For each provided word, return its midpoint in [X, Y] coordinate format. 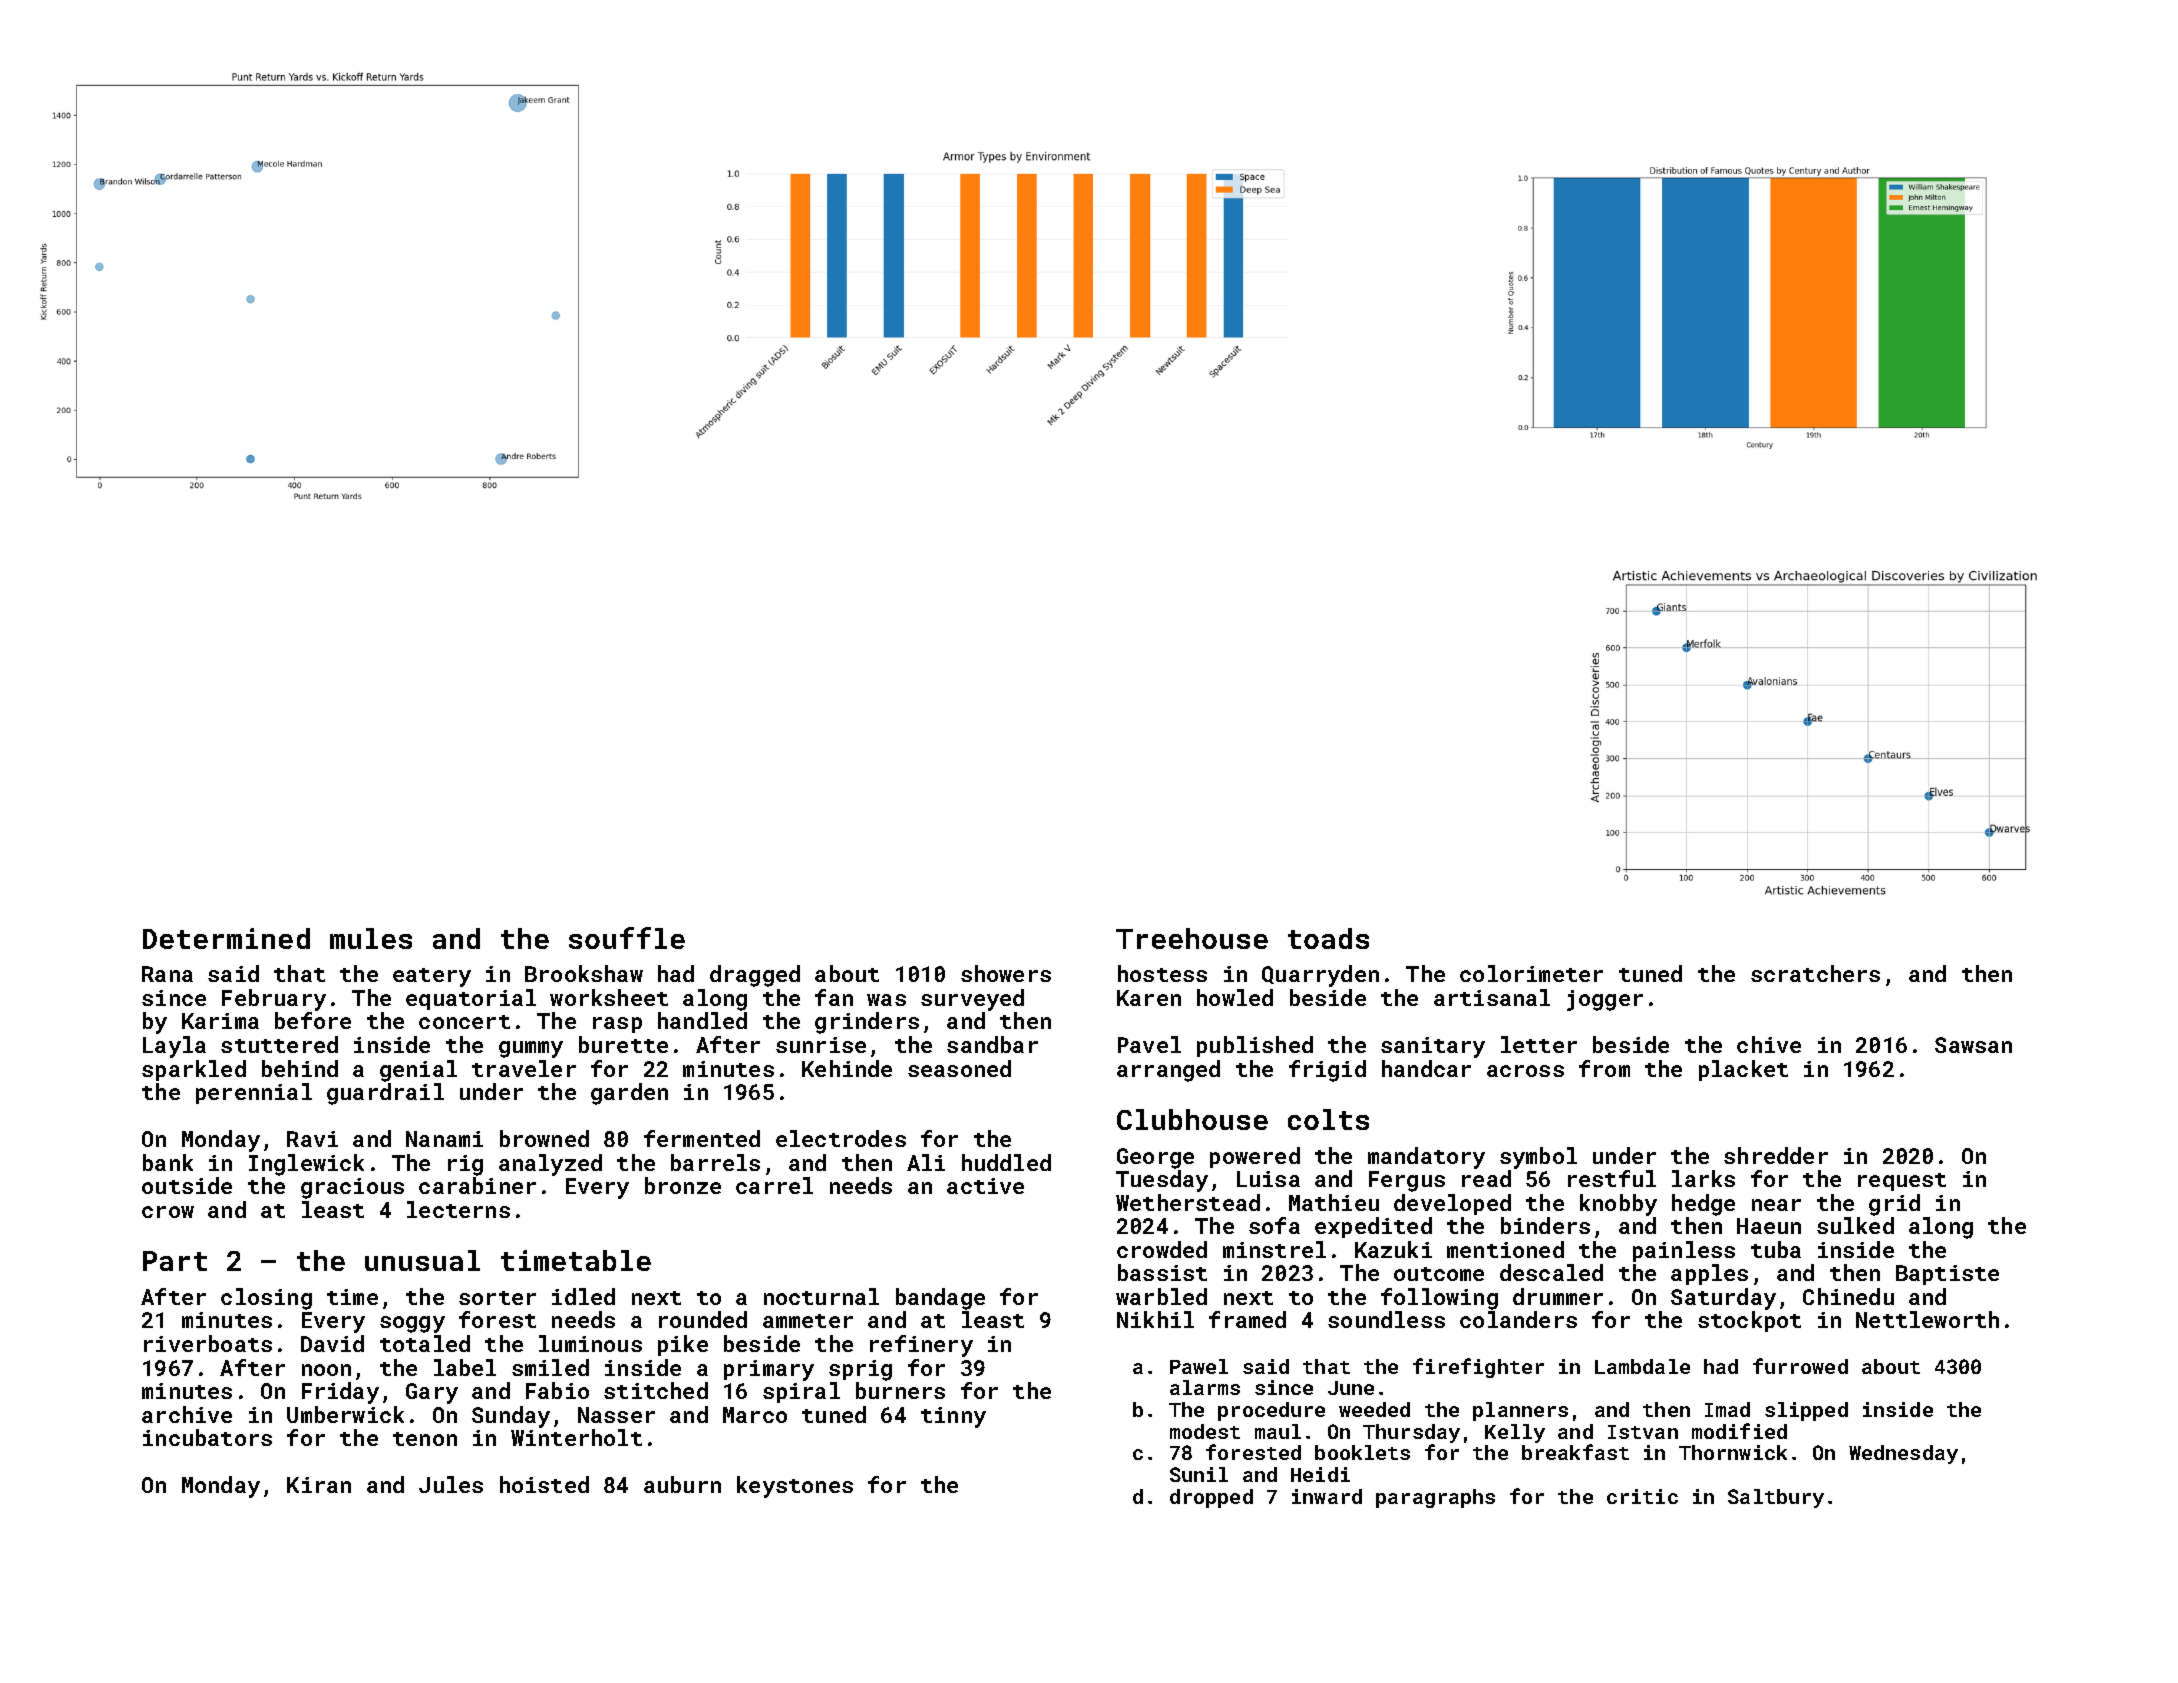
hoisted [544, 1484]
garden [629, 1094]
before [313, 1020]
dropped [1211, 1498]
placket [1743, 1070]
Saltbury [1776, 1498]
